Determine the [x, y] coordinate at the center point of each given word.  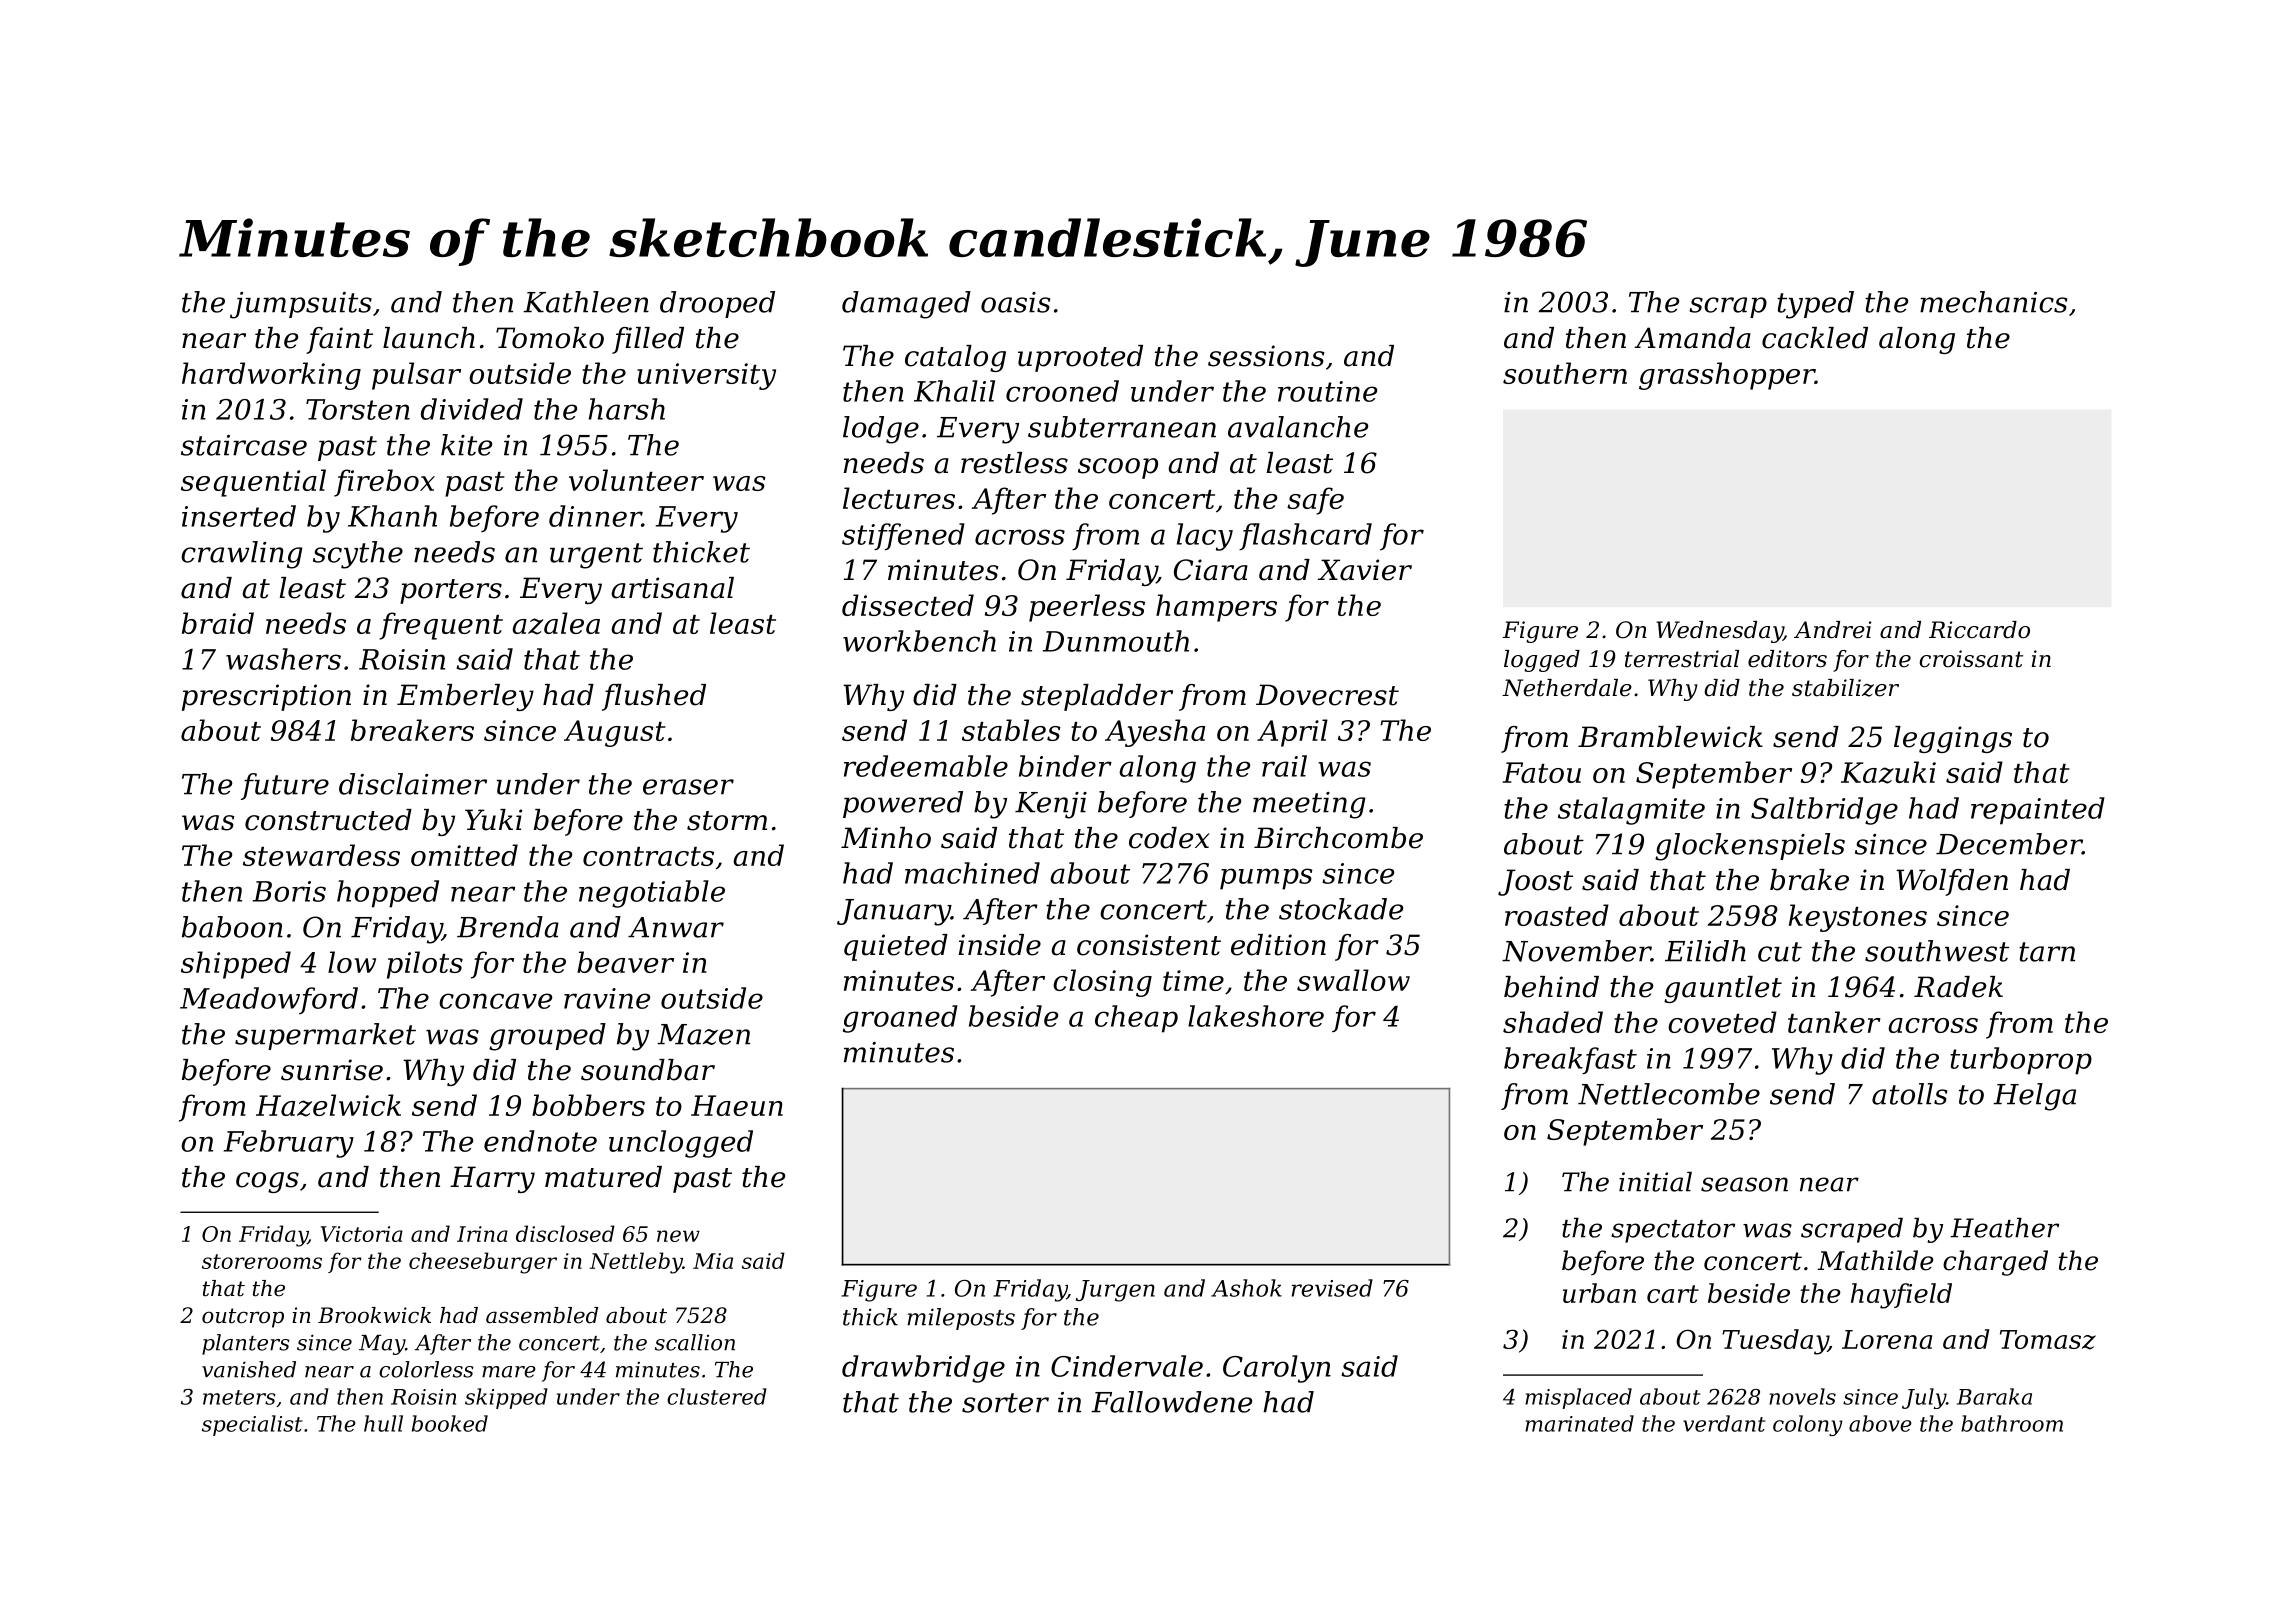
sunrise [332, 1070]
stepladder [1097, 697]
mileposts [961, 1319]
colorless [426, 1369]
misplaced [1578, 1398]
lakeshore [1256, 1016]
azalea [556, 623]
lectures [899, 498]
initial [1655, 1181]
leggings [1953, 739]
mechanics [1993, 302]
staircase [244, 445]
